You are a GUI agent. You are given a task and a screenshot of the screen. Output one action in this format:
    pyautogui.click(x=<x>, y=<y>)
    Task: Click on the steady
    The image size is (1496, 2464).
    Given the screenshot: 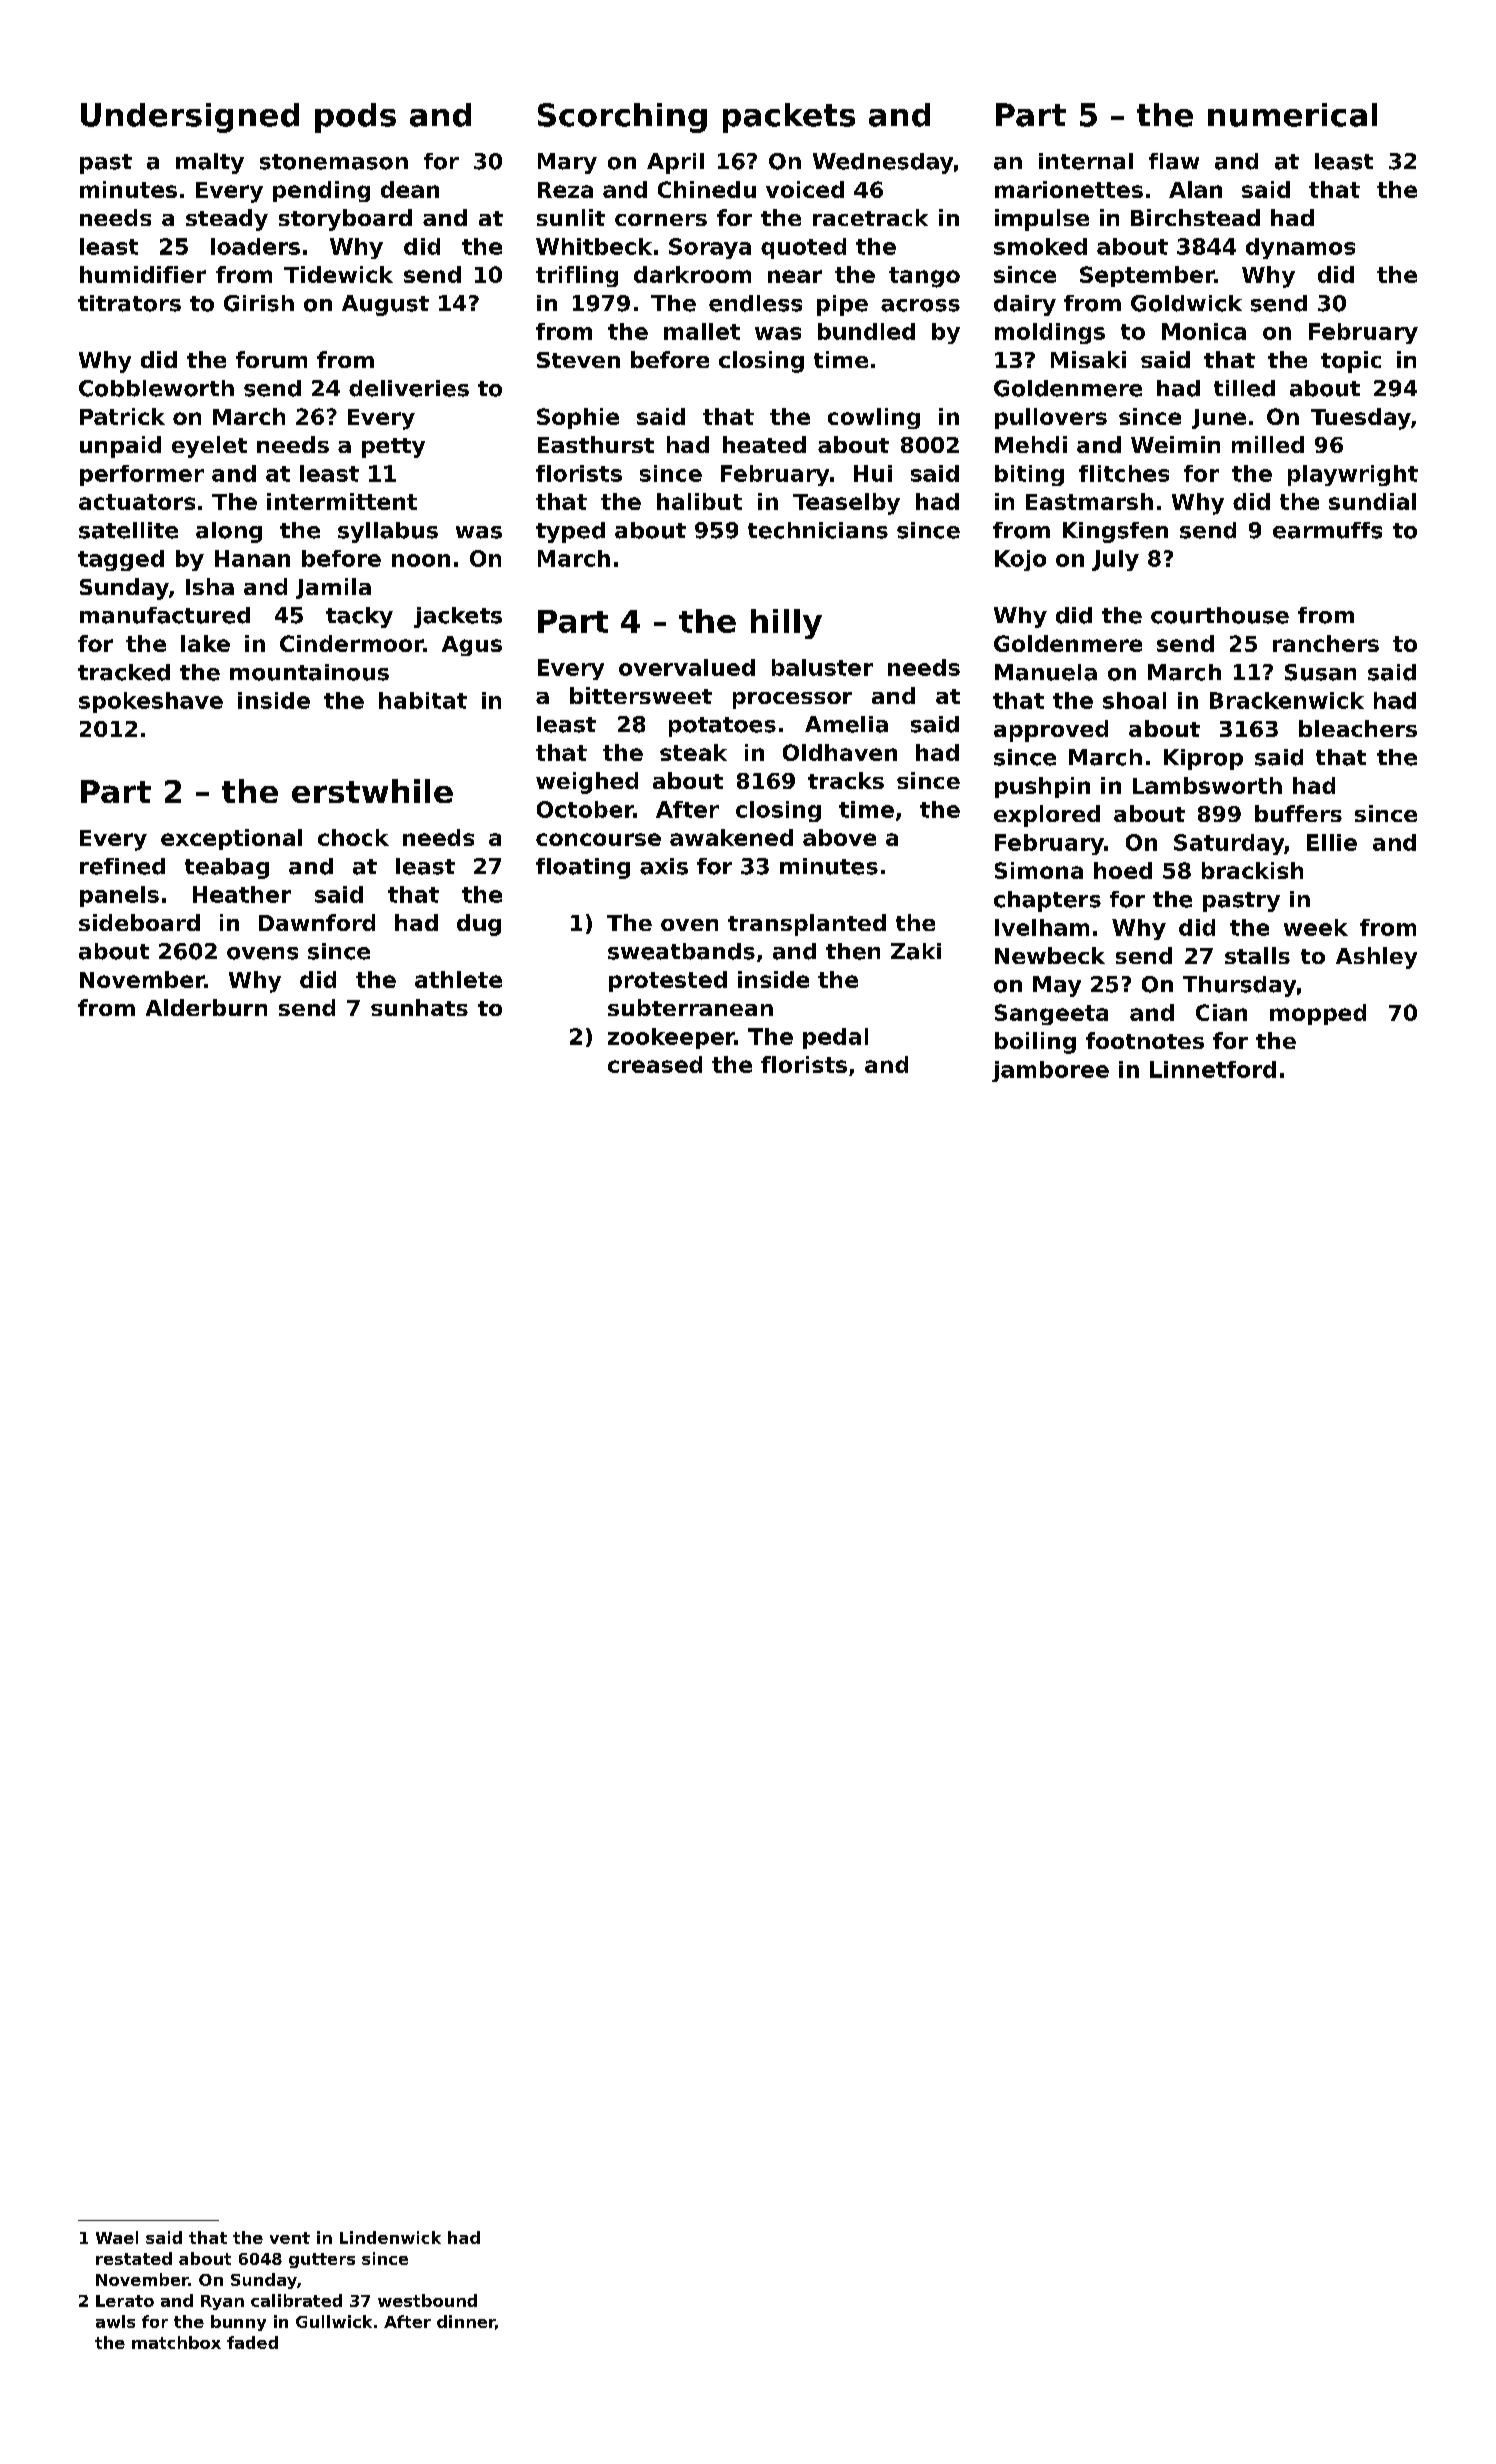 What is the action you would take?
    pyautogui.click(x=227, y=220)
